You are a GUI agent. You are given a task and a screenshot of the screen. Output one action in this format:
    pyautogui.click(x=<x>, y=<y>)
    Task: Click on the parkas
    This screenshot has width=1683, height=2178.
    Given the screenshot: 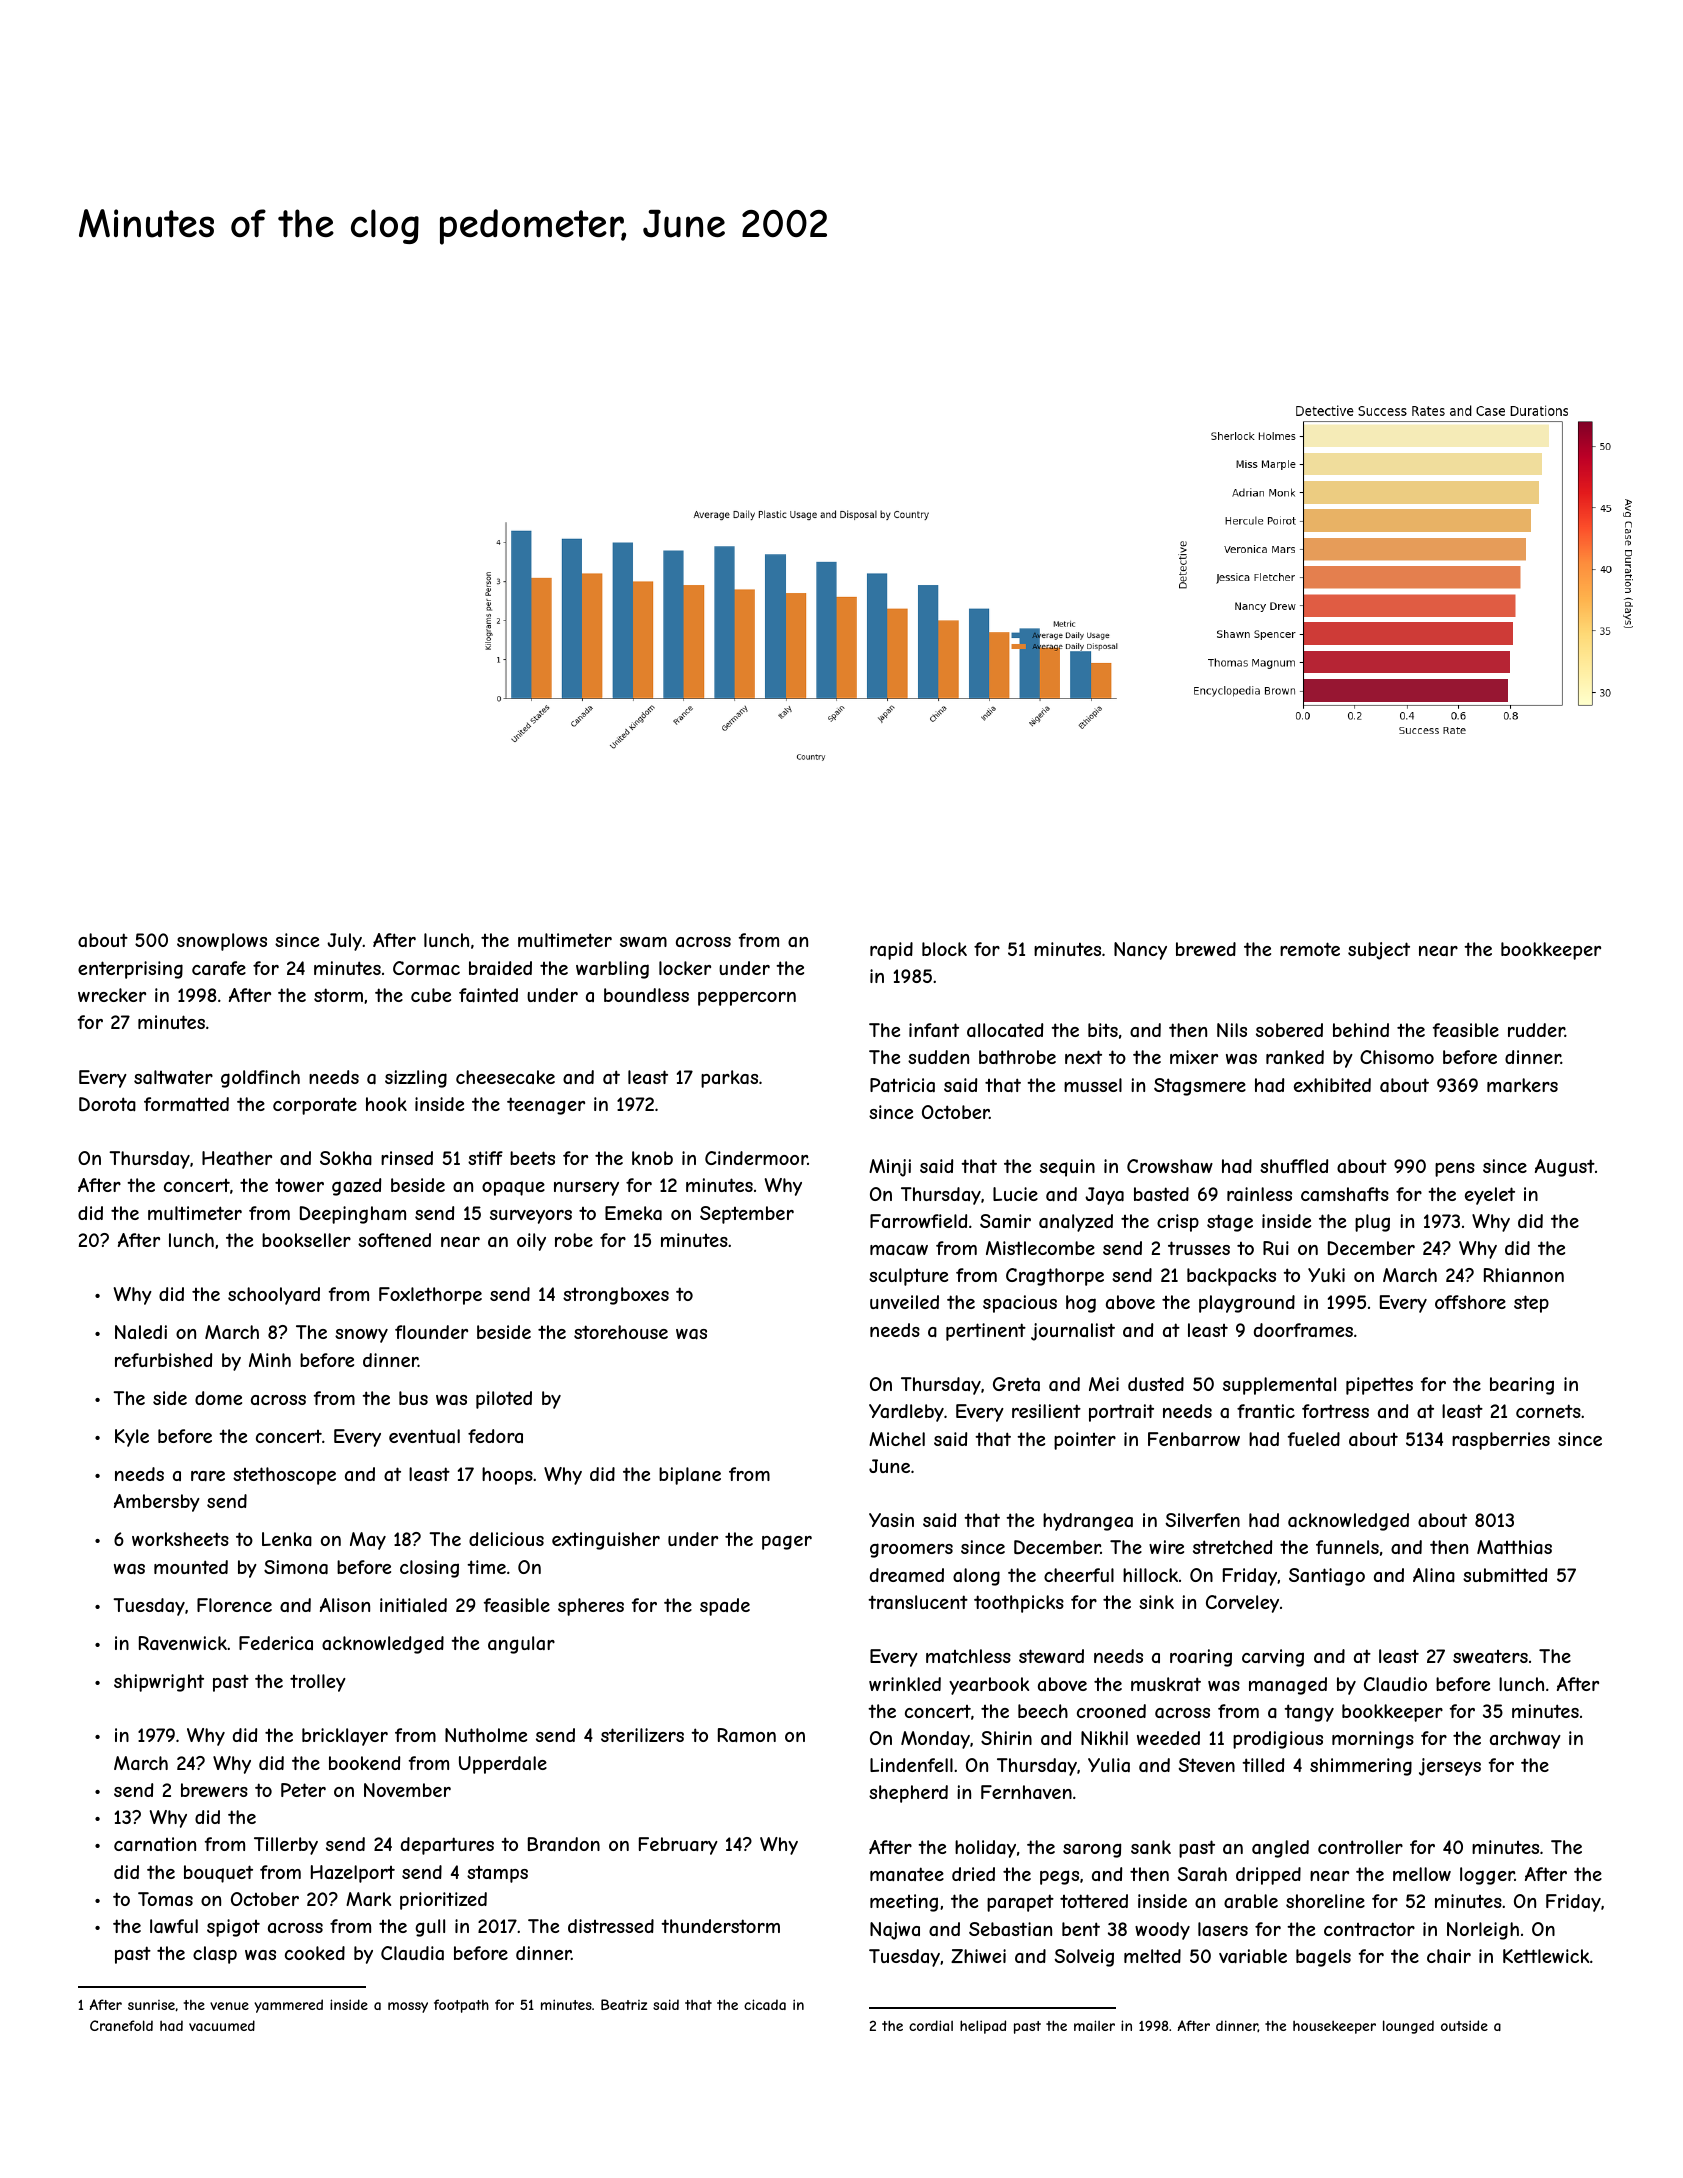 What is the action you would take?
    pyautogui.click(x=729, y=1079)
